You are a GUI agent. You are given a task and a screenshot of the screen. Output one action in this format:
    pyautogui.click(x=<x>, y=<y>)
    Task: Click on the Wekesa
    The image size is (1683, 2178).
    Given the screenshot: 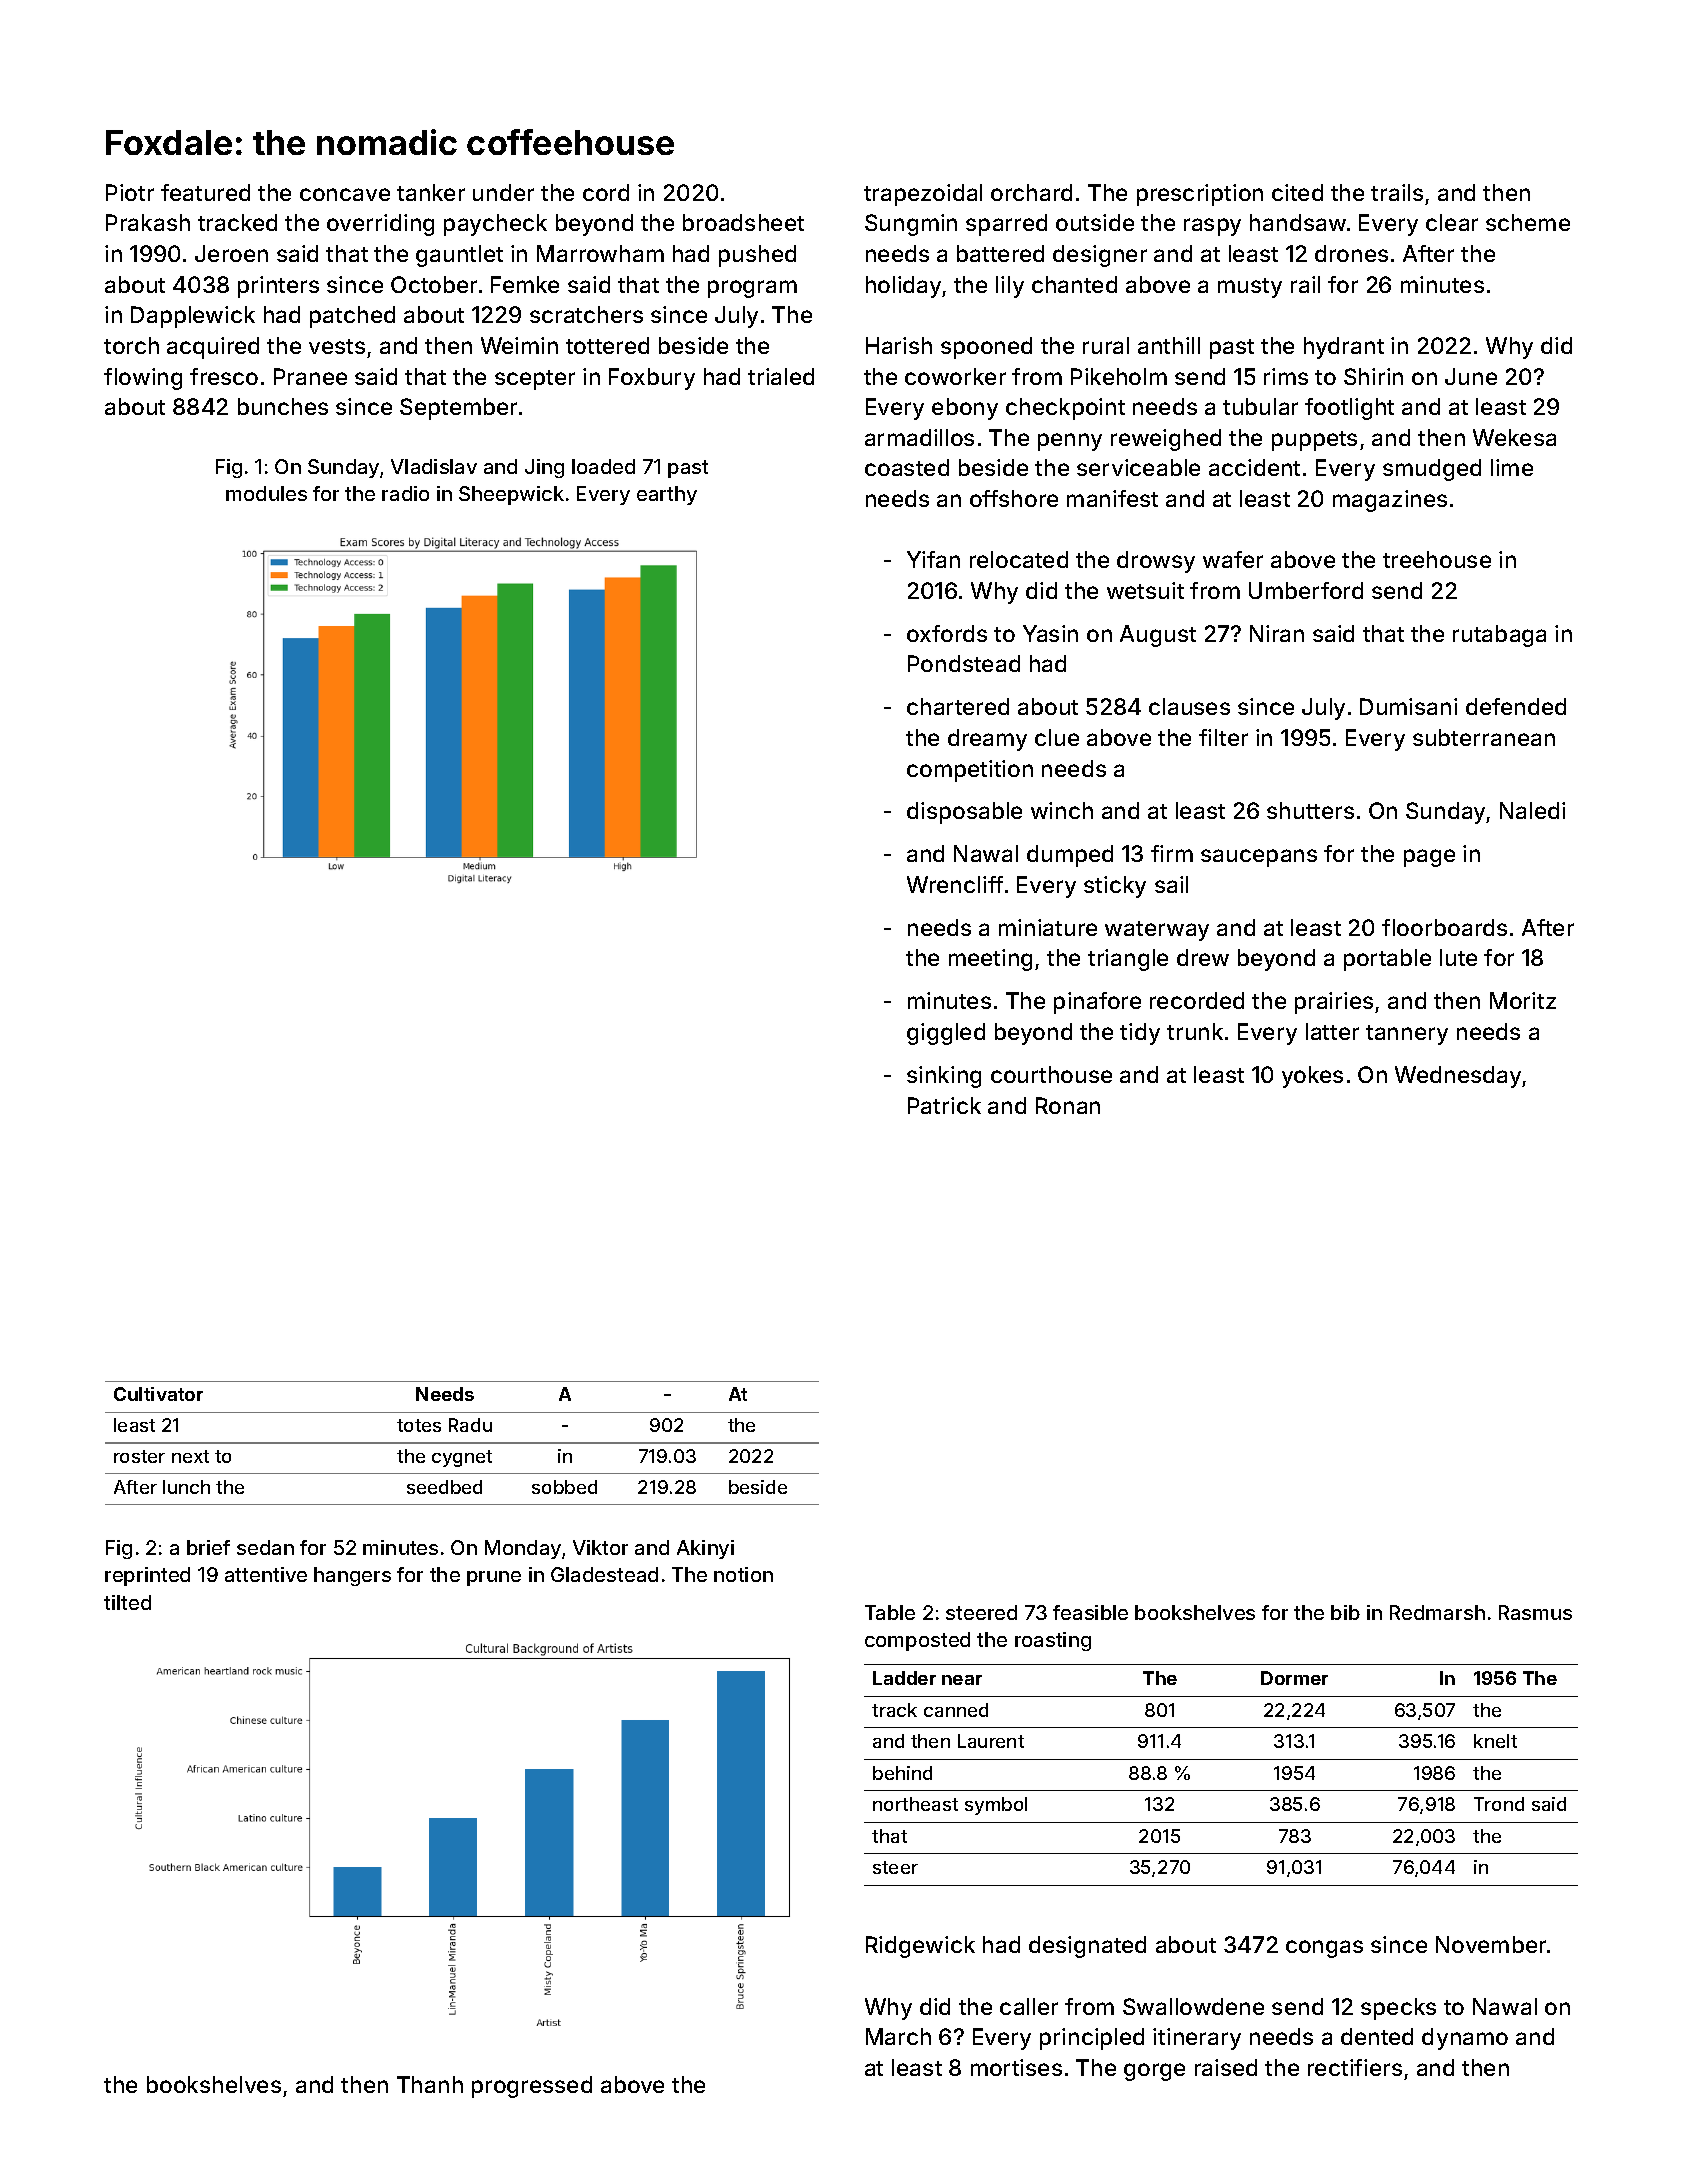 What is the action you would take?
    pyautogui.click(x=1514, y=437)
